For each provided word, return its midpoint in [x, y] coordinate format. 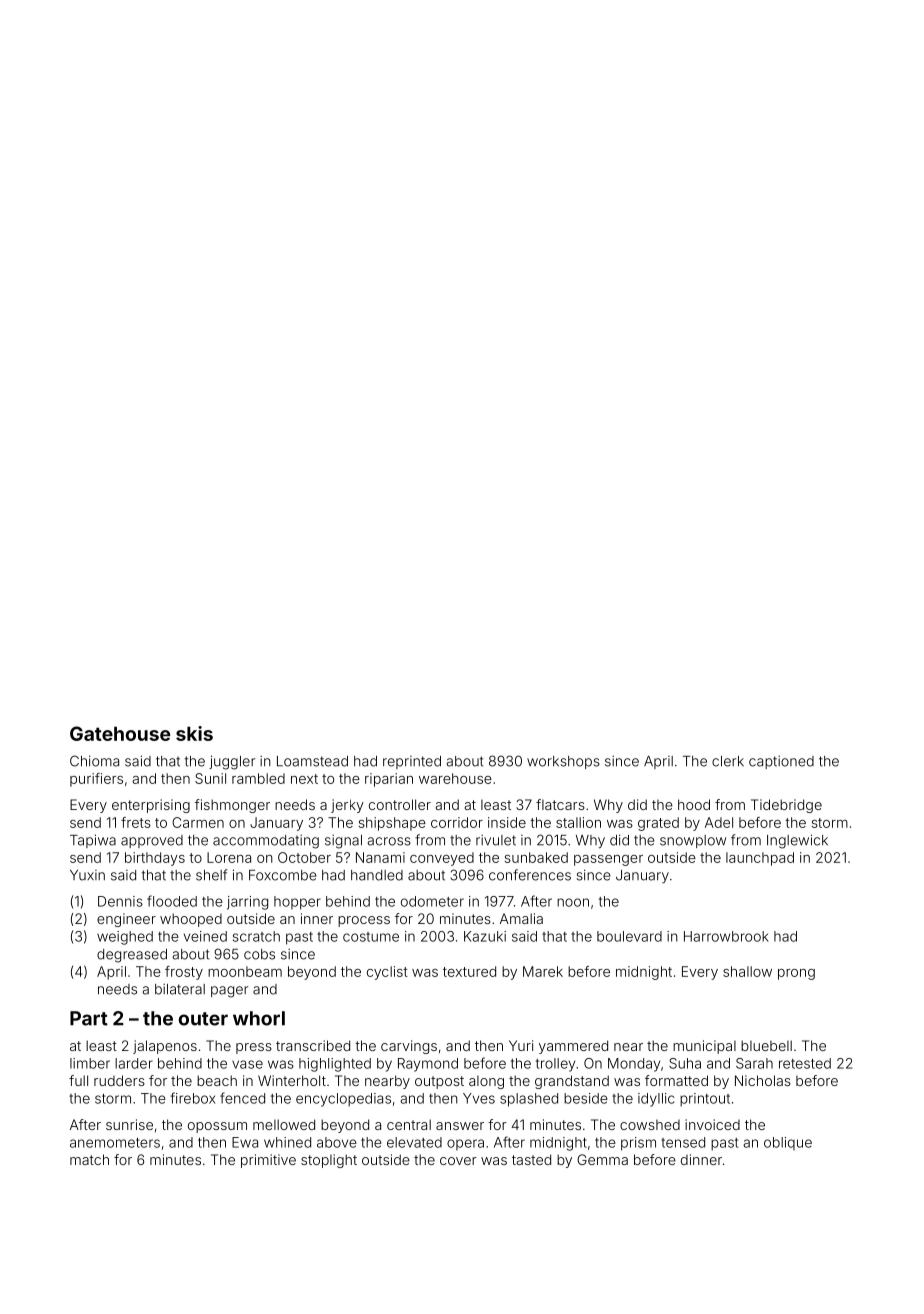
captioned [781, 762]
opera [465, 1144]
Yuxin [87, 875]
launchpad [760, 859]
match [89, 1159]
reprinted [412, 762]
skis [194, 733]
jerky [347, 806]
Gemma [602, 1159]
